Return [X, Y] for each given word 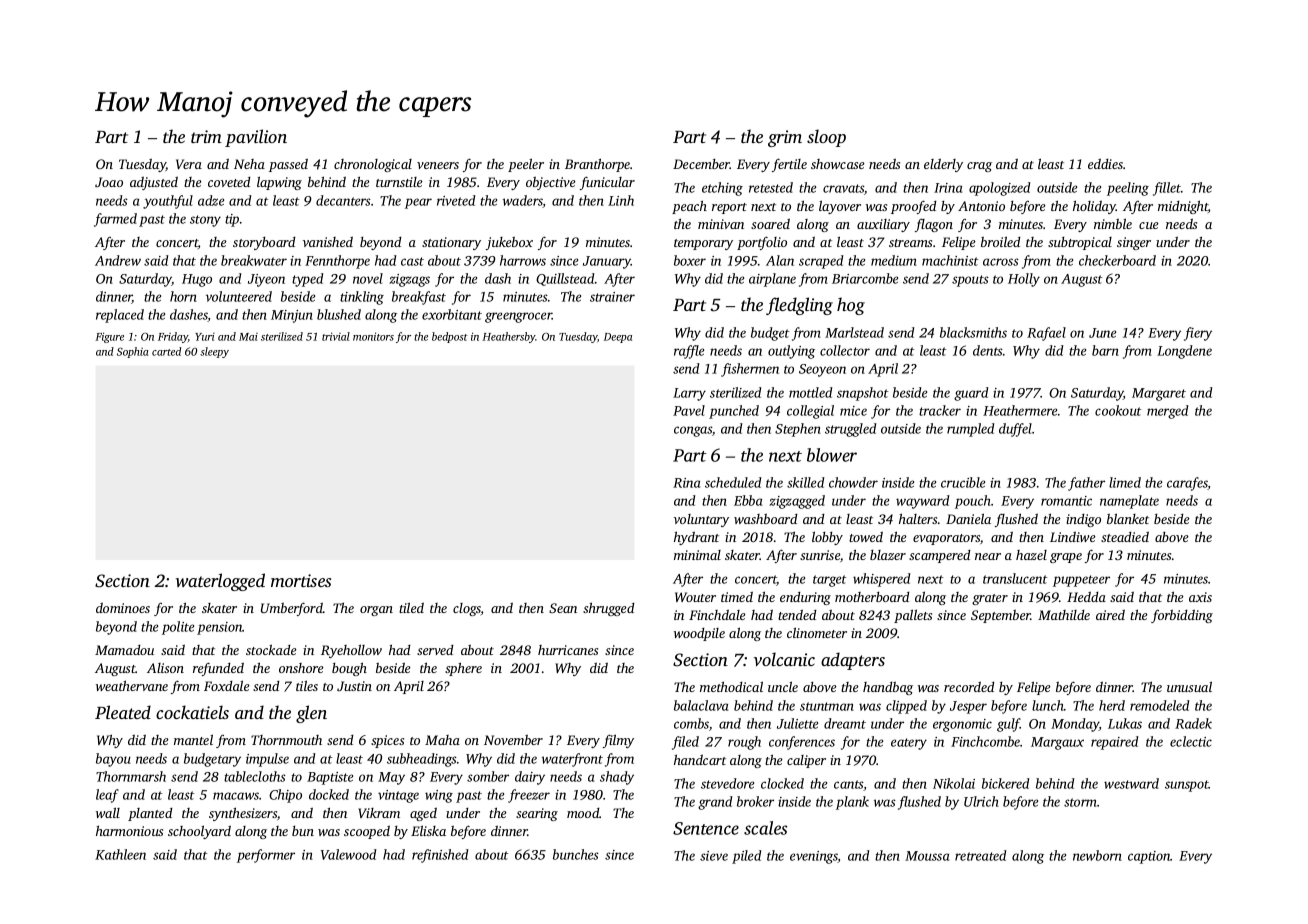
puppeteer [1081, 581]
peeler [526, 165]
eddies [1105, 164]
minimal [697, 555]
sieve [714, 856]
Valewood [349, 854]
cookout [1118, 410]
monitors [373, 336]
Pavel [689, 410]
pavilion [256, 138]
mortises [301, 580]
